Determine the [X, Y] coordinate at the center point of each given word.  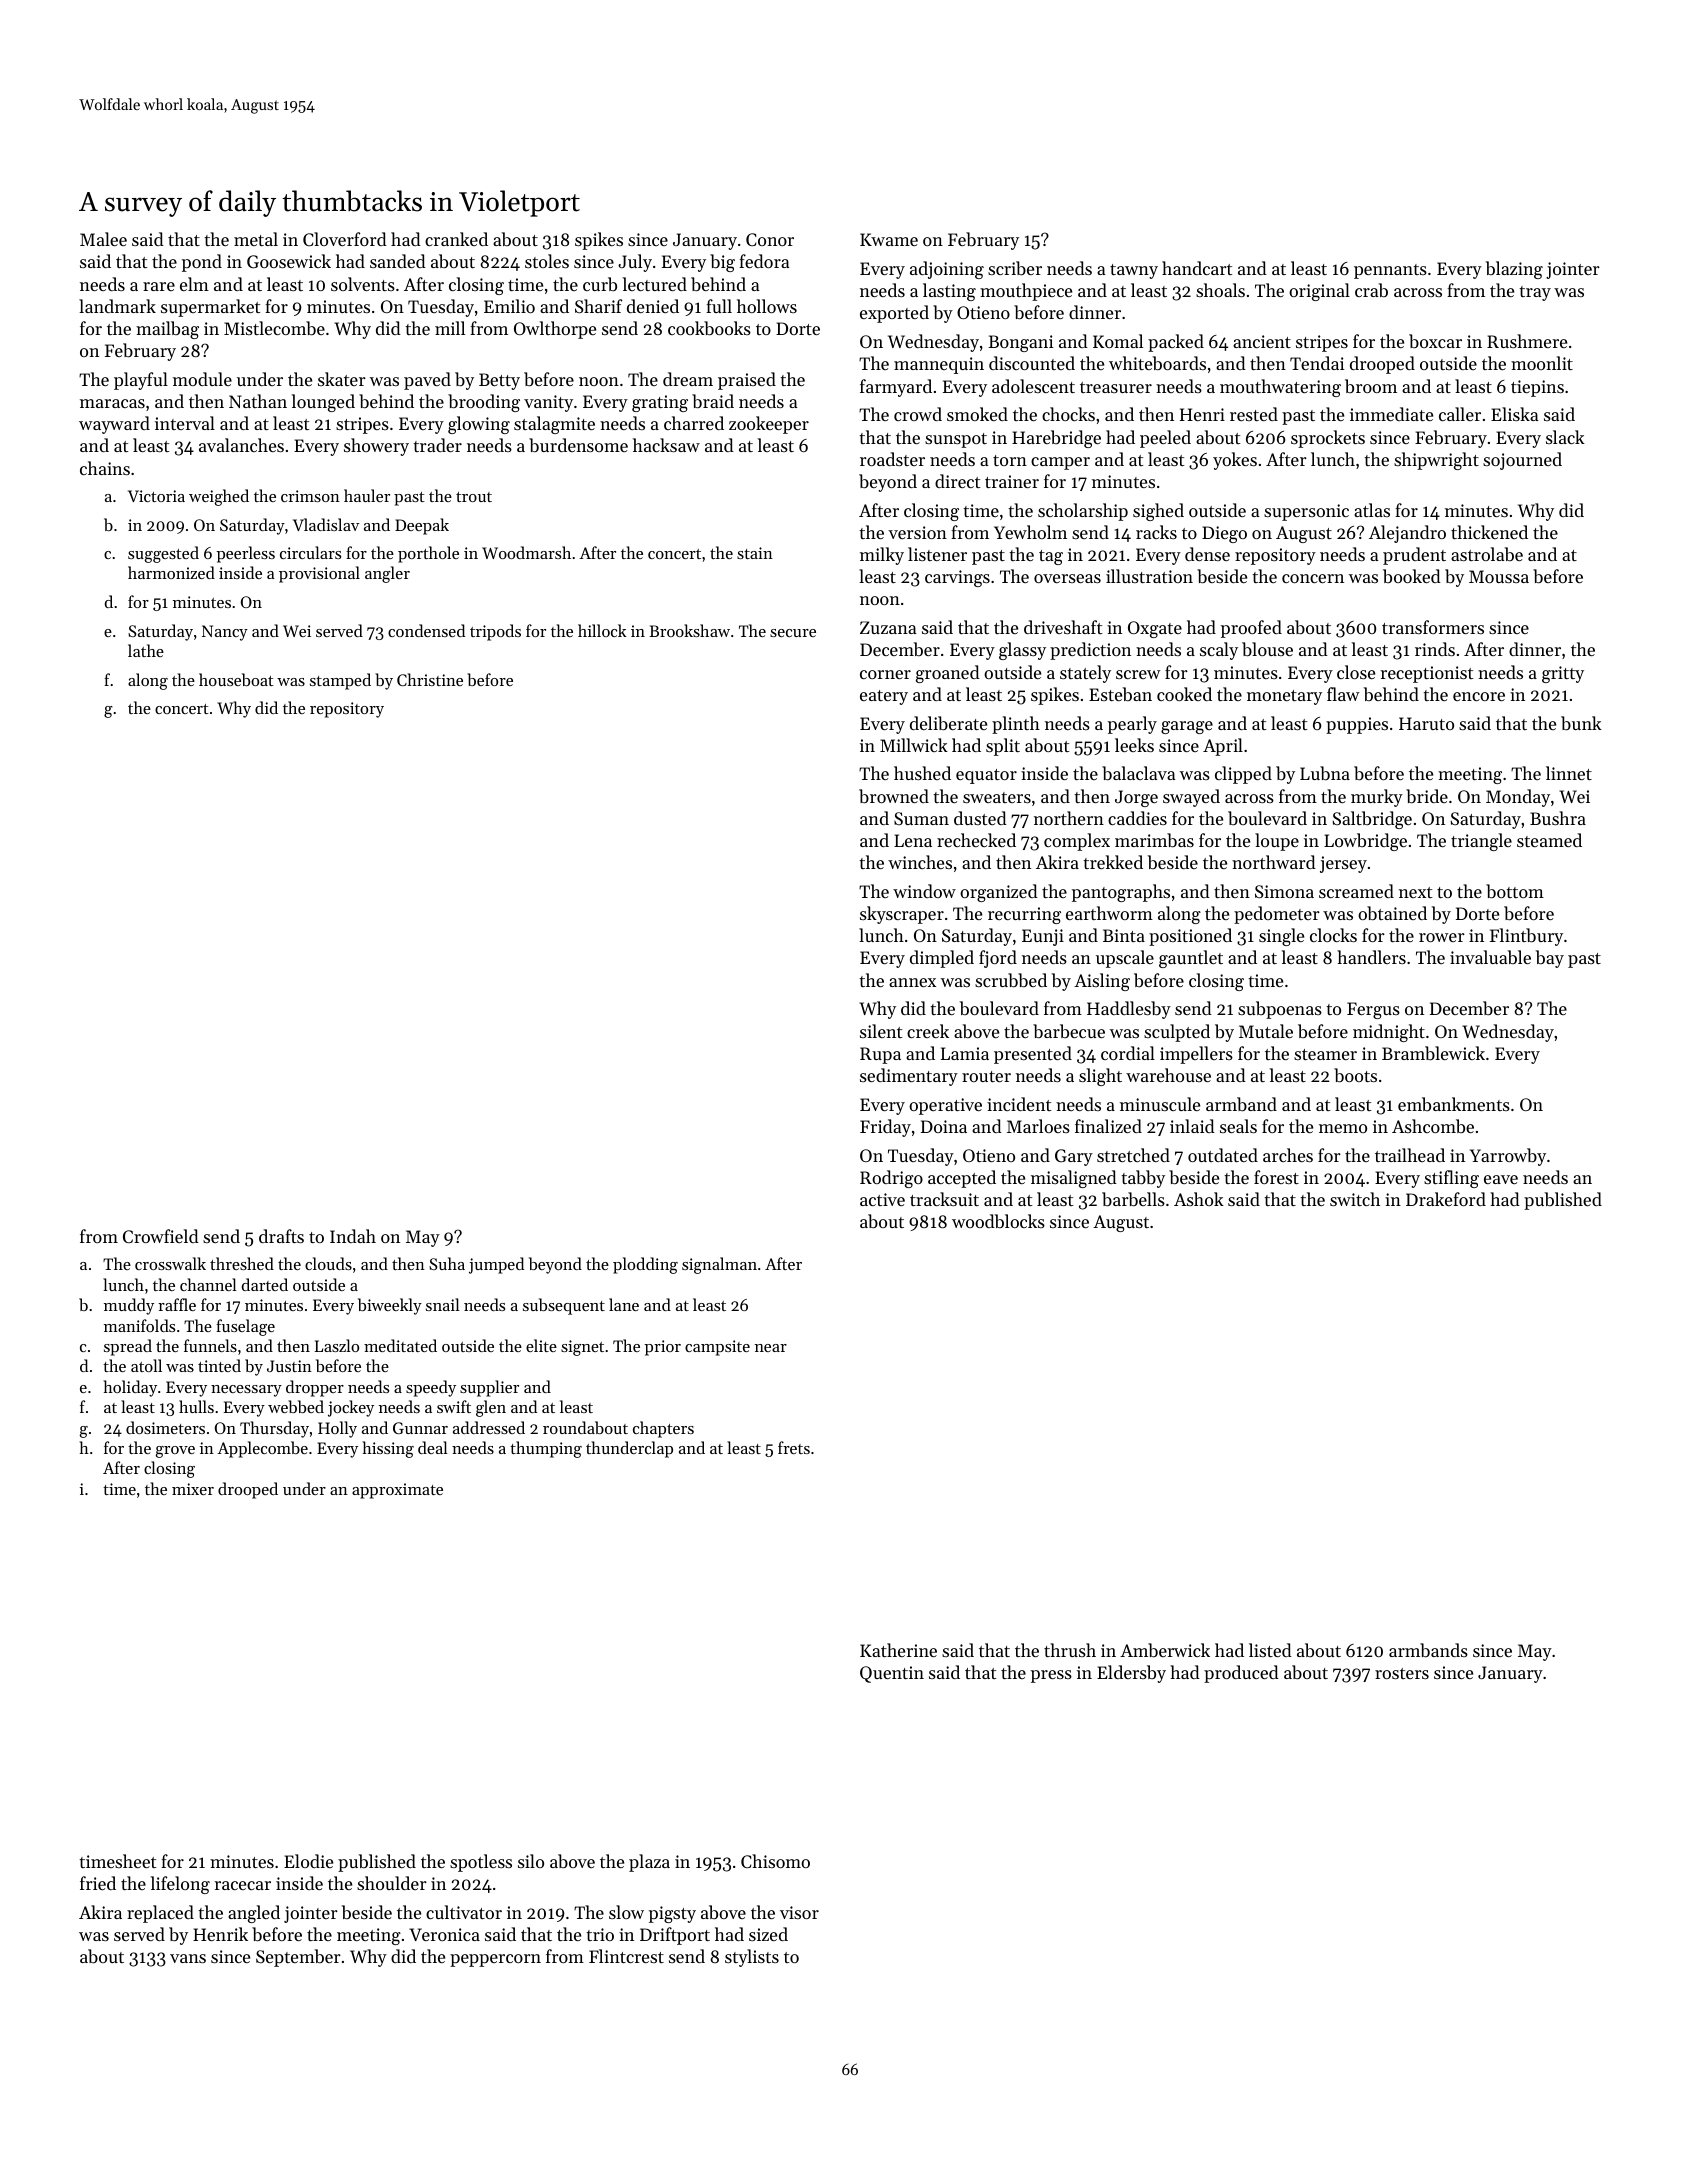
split [1003, 747]
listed [1270, 1650]
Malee [103, 239]
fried [98, 1883]
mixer [193, 1489]
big [722, 263]
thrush [1070, 1650]
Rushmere [1527, 341]
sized [768, 1934]
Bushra [1558, 818]
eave [1501, 1179]
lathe [146, 650]
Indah [353, 1236]
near [771, 1348]
